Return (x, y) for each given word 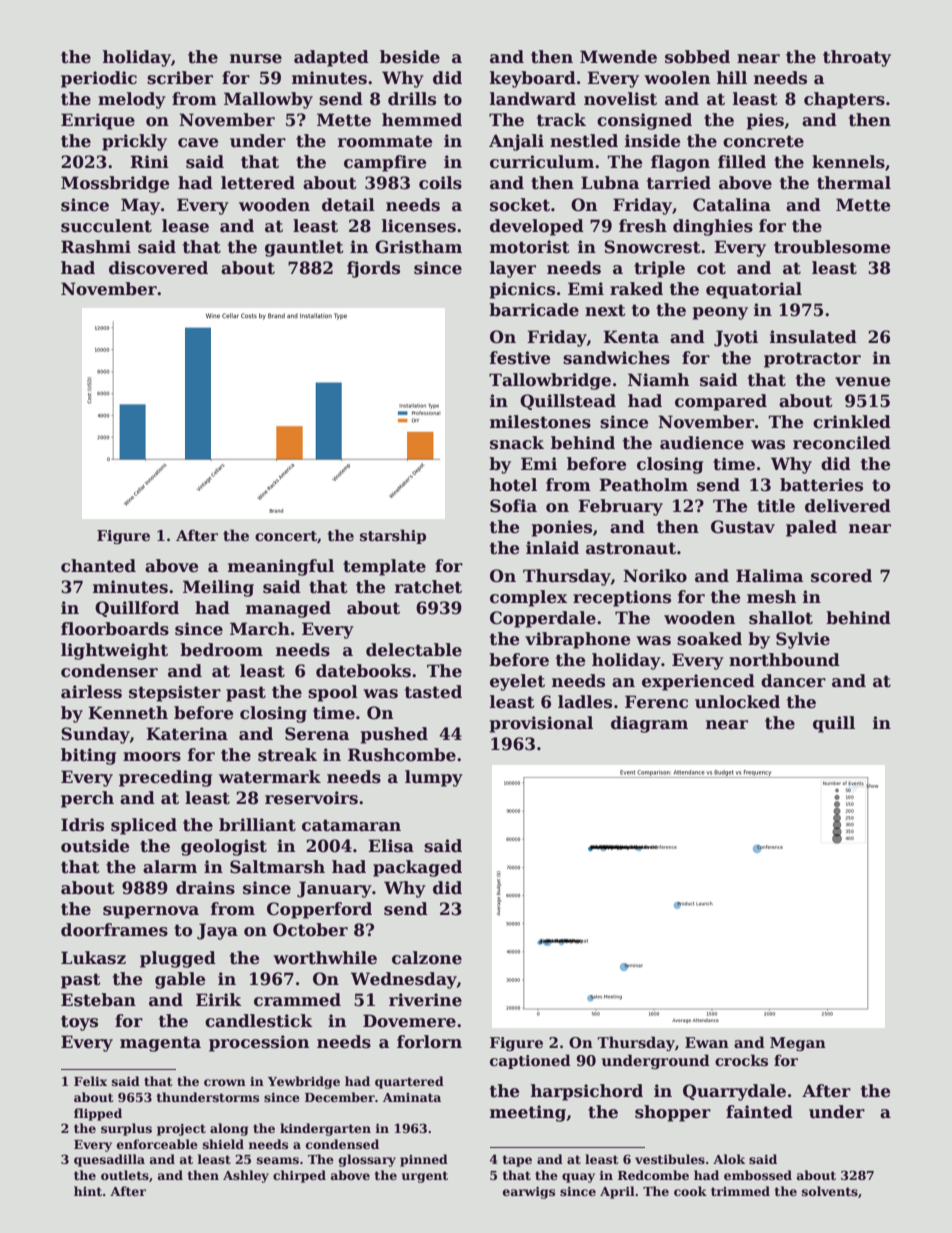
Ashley (246, 1176)
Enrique (98, 121)
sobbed (697, 57)
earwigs (529, 1193)
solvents (830, 1191)
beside (410, 57)
